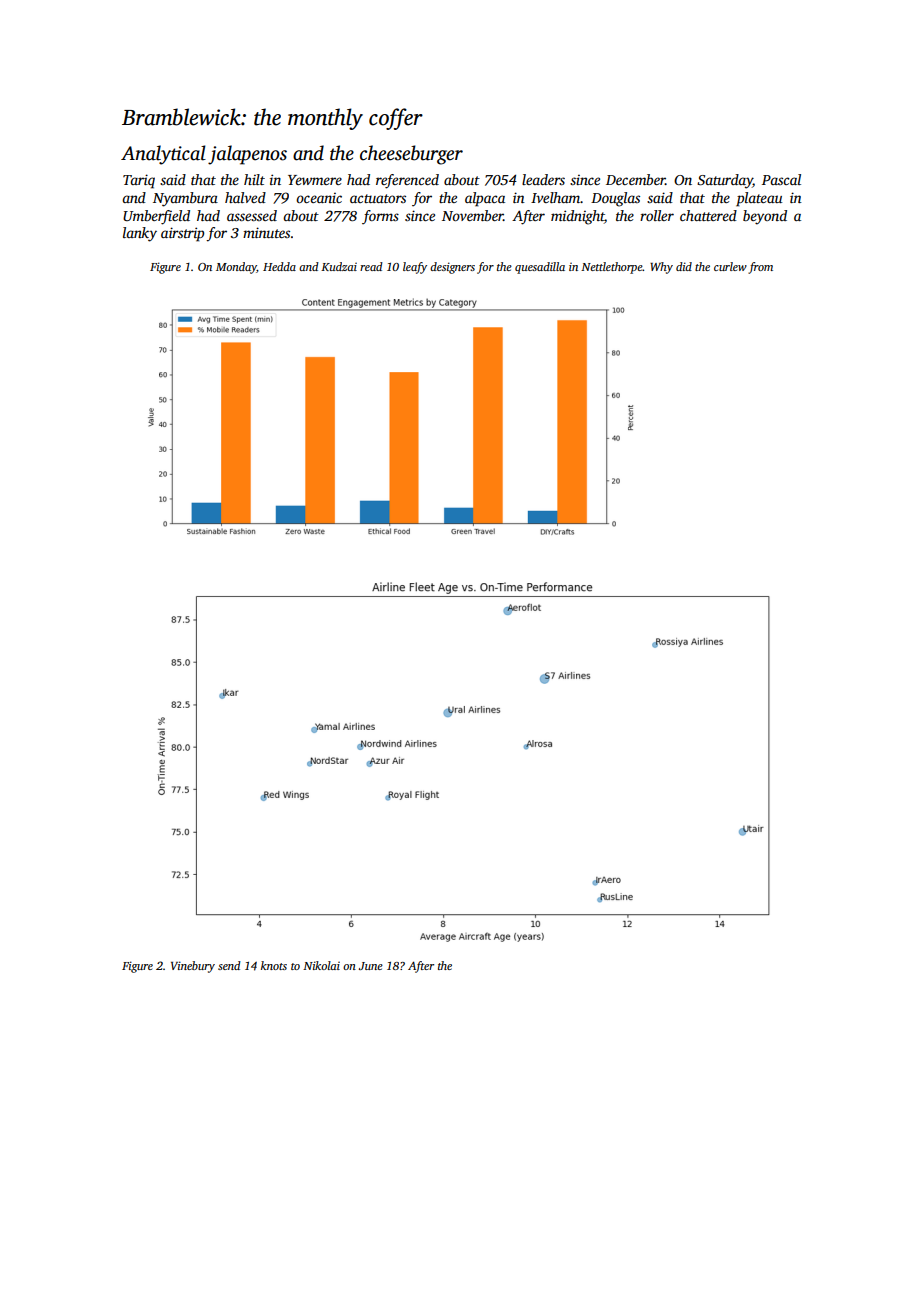 The height and width of the page is (1308, 924). What do you see at coordinates (781, 179) in the page?
I see `Pascal` at bounding box center [781, 179].
